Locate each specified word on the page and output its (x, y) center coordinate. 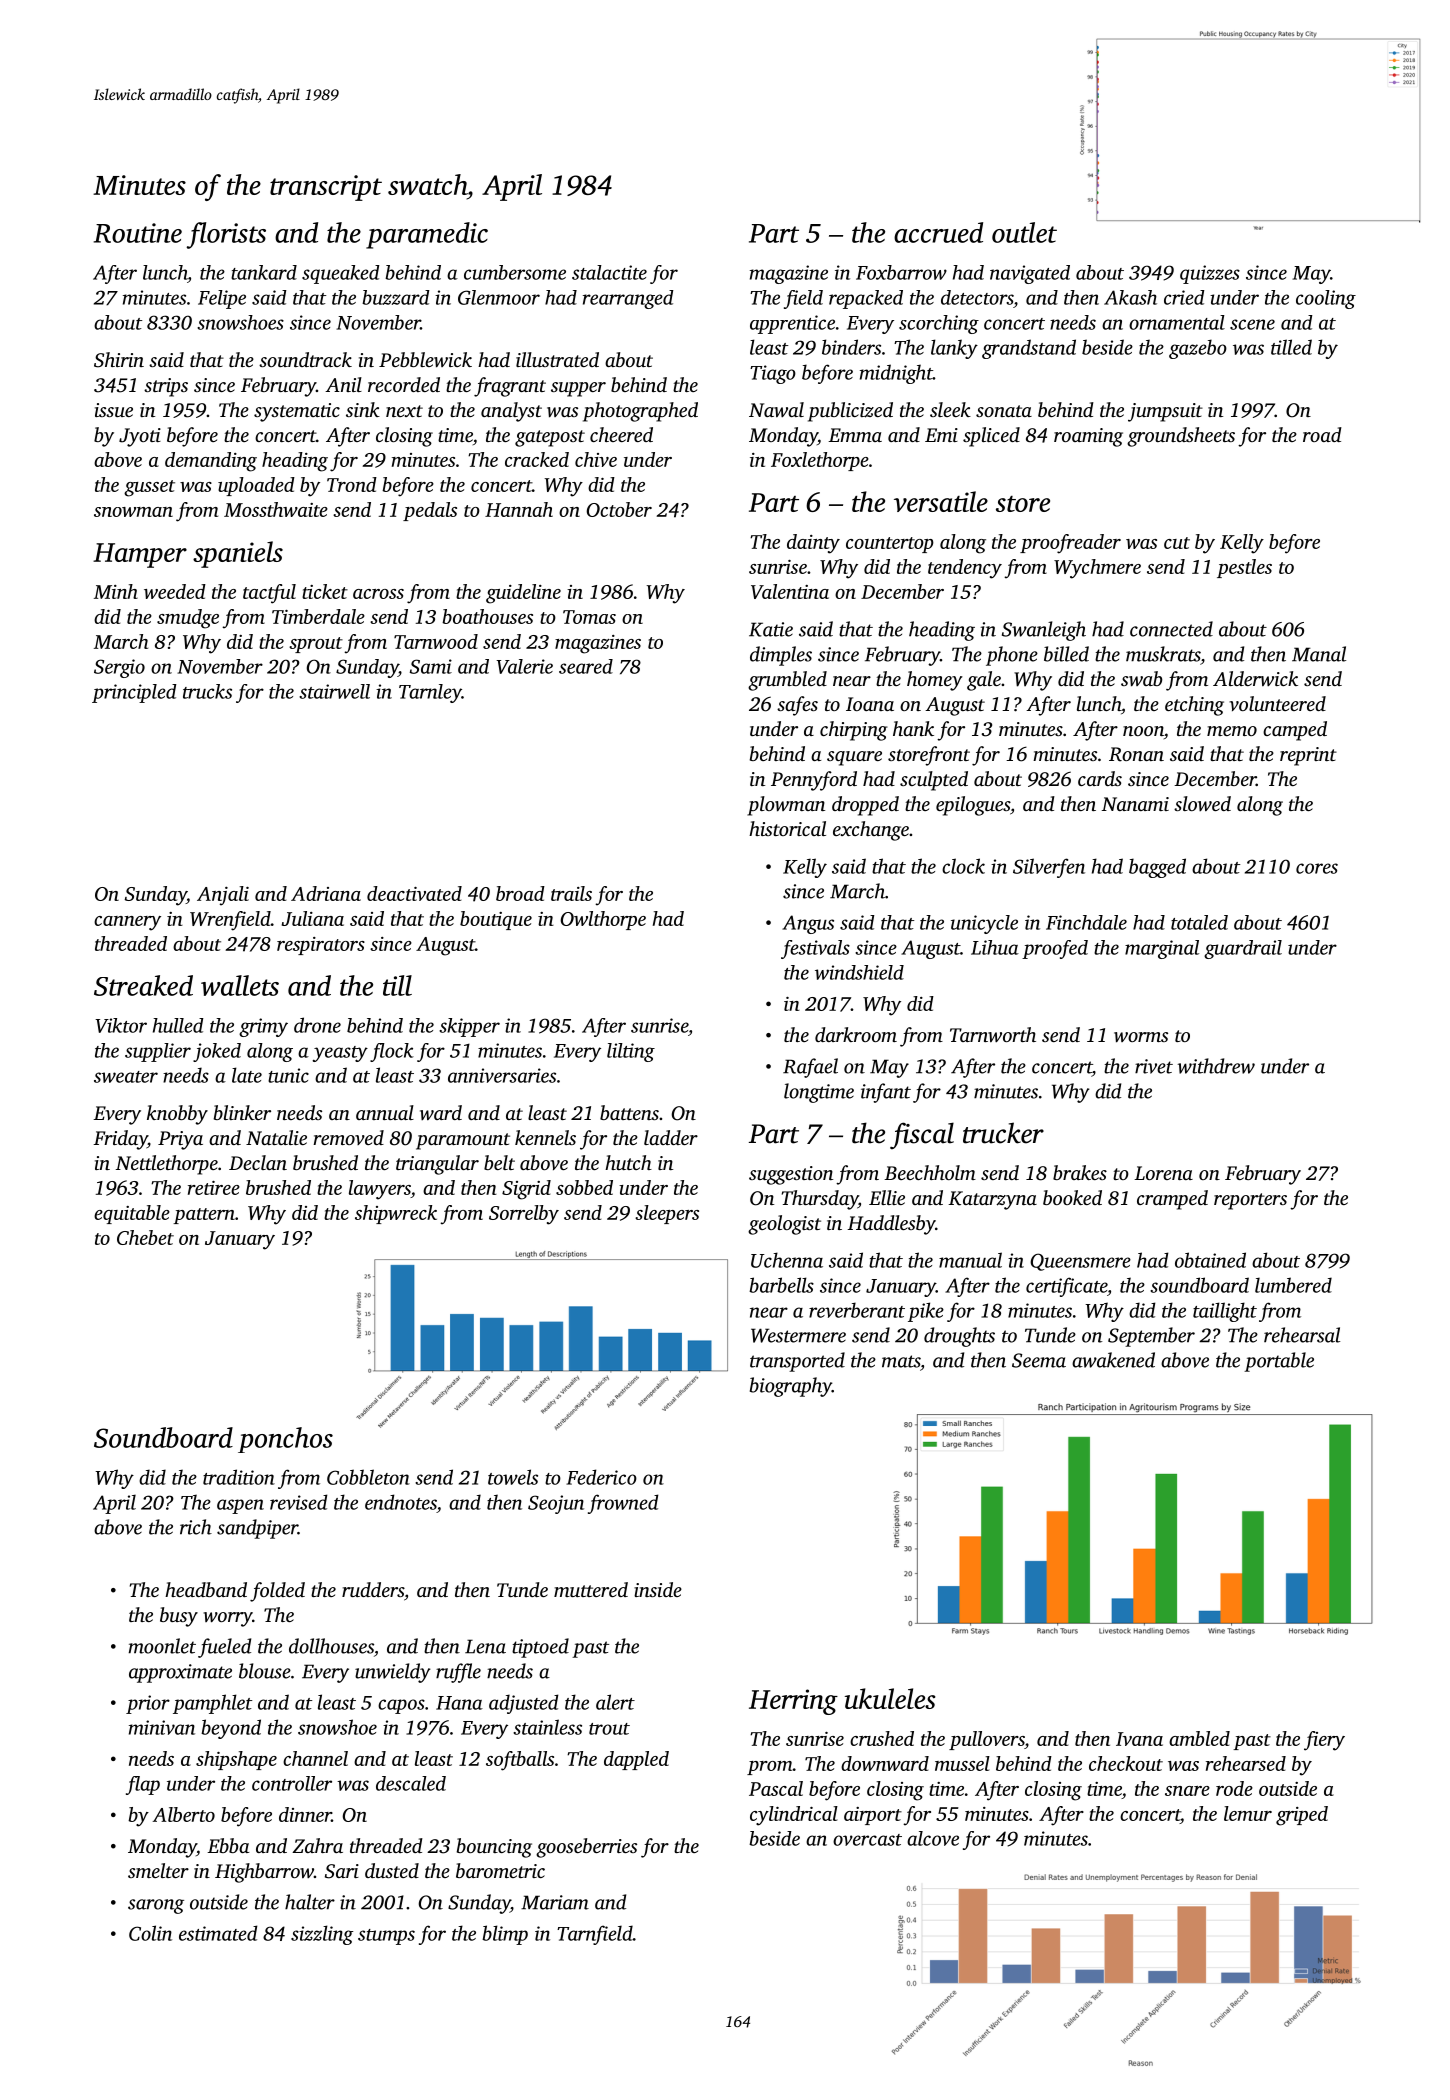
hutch (628, 1162)
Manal (1319, 654)
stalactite (609, 272)
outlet (1024, 232)
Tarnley (430, 693)
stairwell (334, 691)
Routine (138, 233)
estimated (218, 1933)
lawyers (380, 1190)
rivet (1154, 1066)
